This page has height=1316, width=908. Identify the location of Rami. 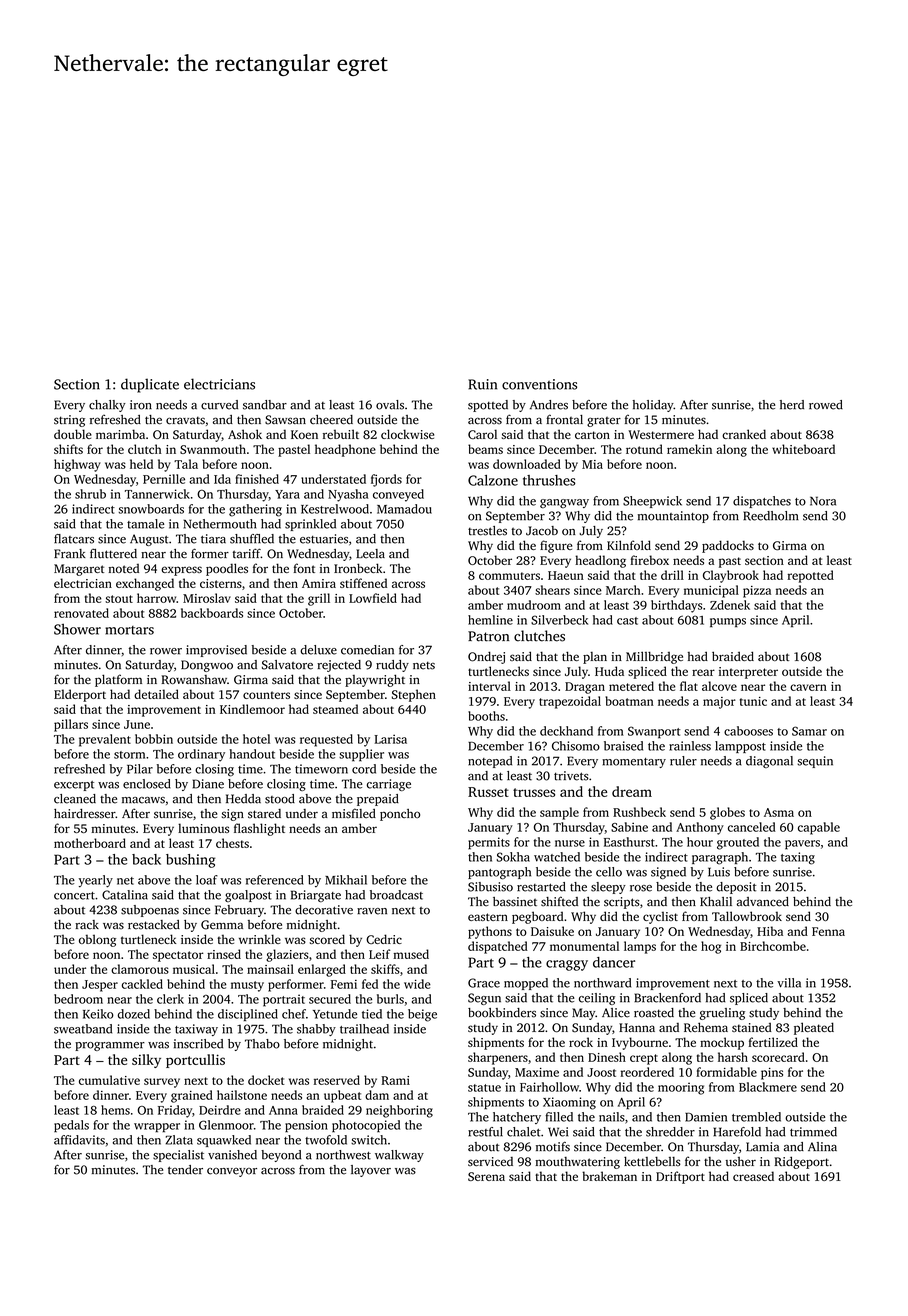
(395, 1080).
